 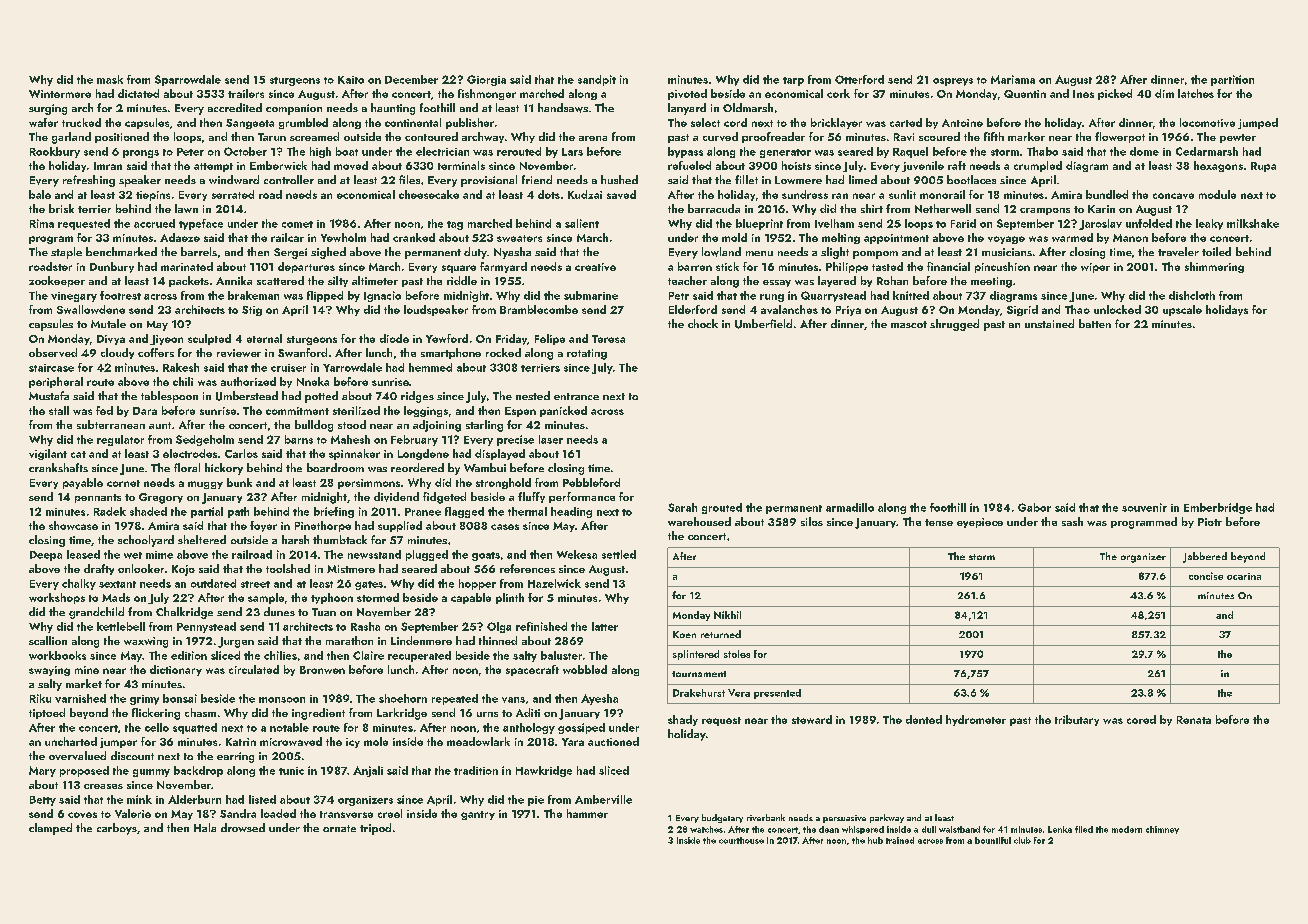 I want to click on settled, so click(x=619, y=554).
